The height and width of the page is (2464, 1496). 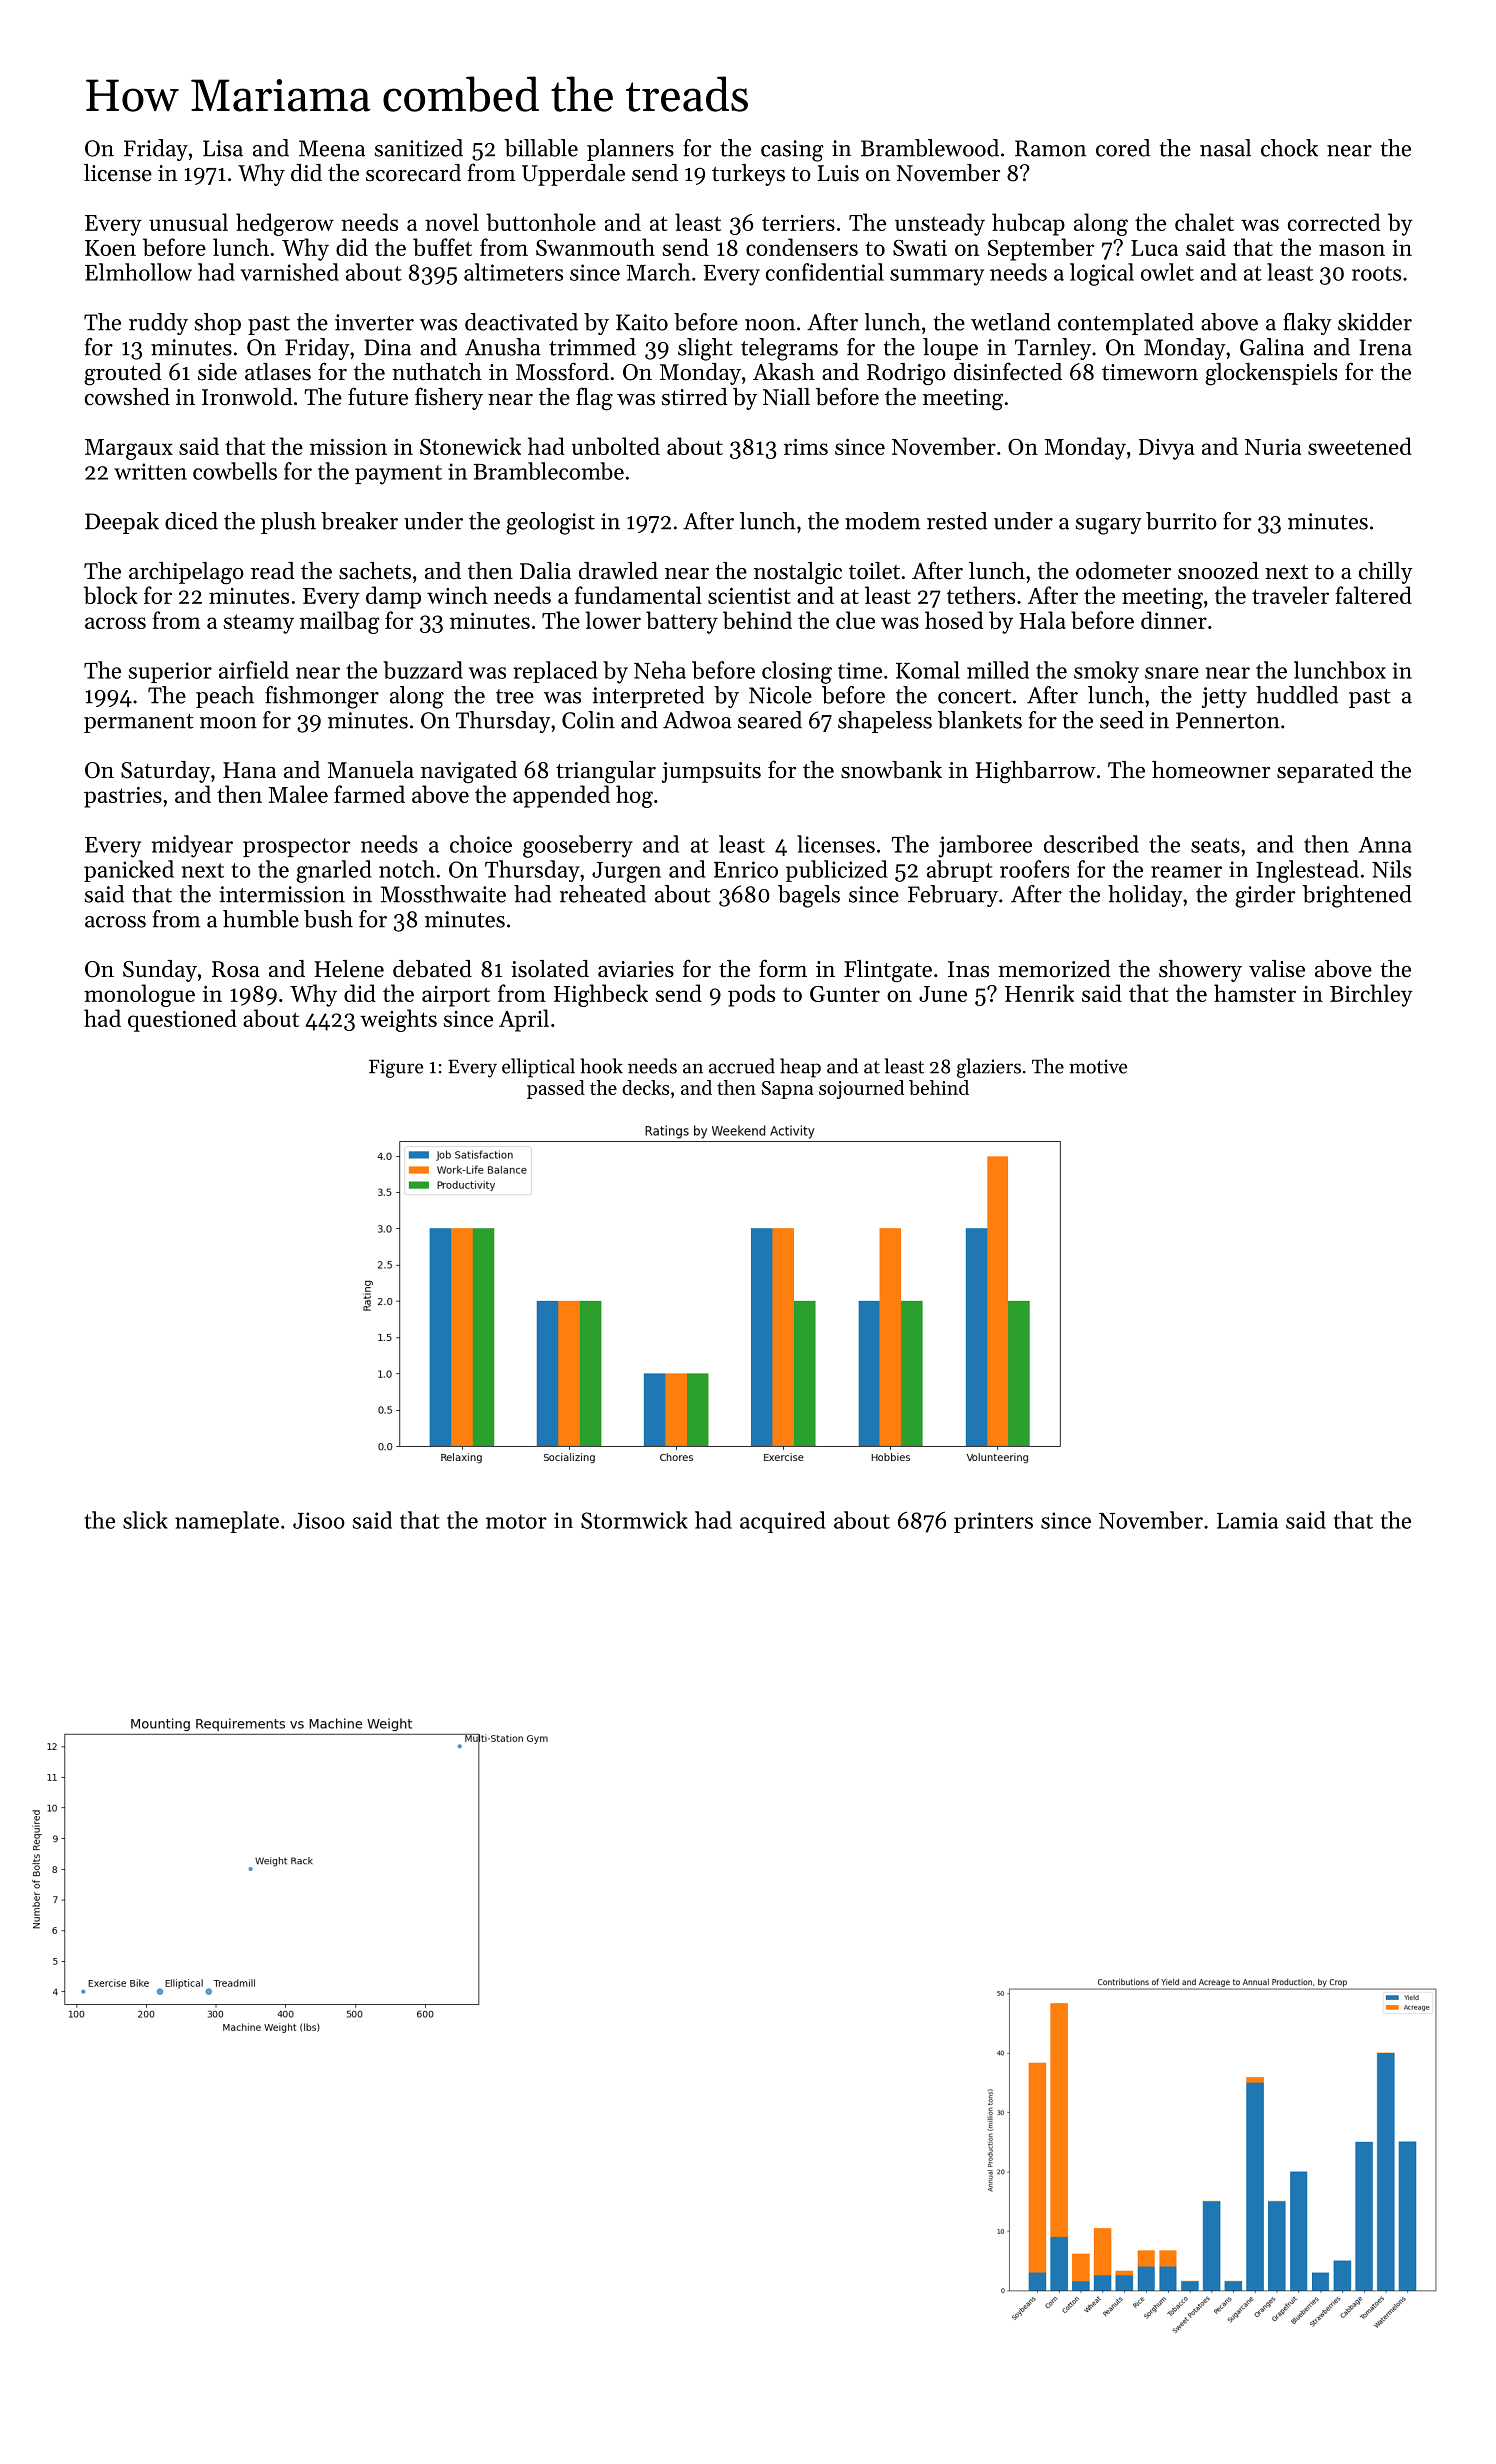 I want to click on acquired, so click(x=783, y=1522).
